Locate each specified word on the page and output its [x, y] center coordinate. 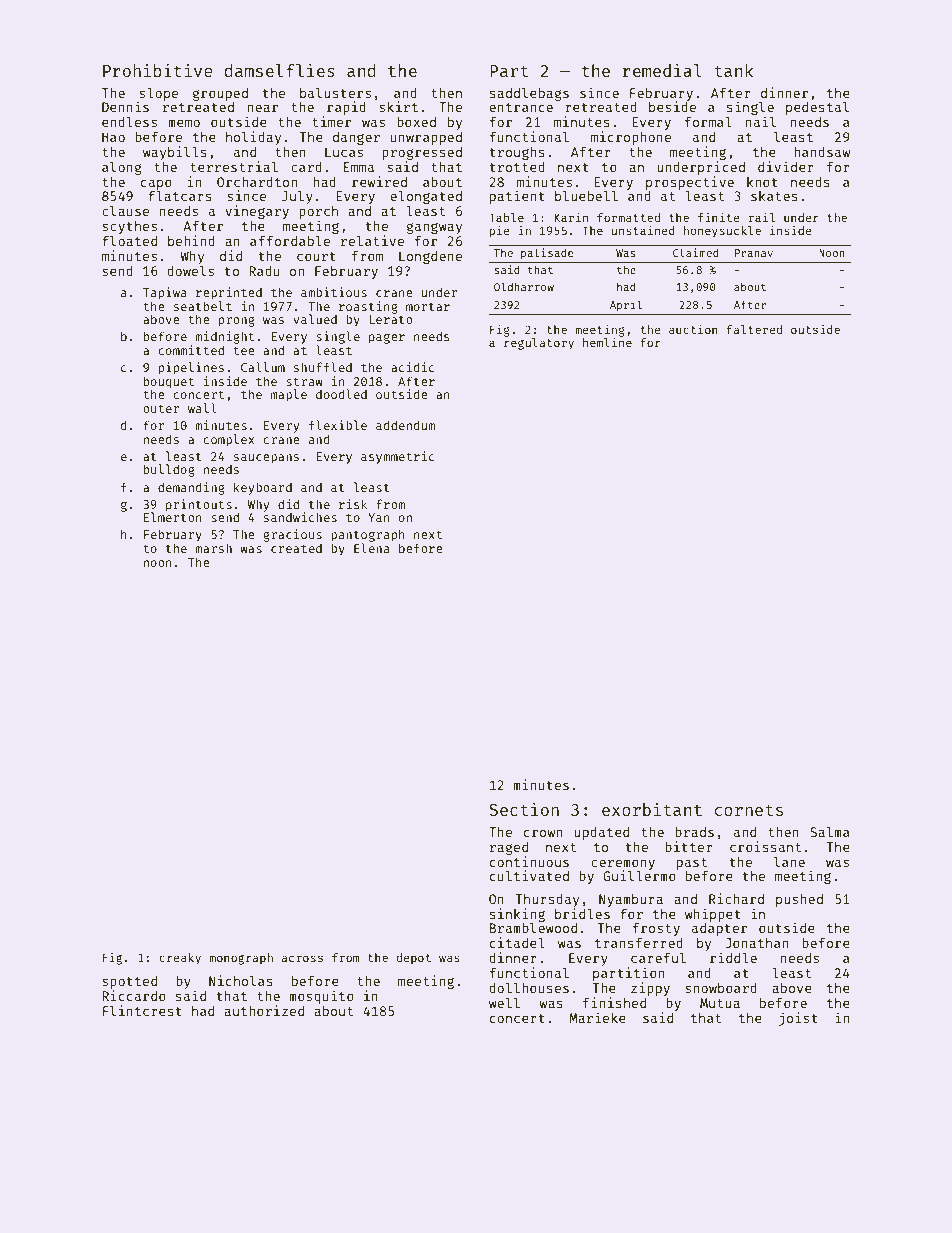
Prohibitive [158, 70]
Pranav [754, 253]
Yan [379, 517]
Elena [372, 548]
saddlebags [529, 94]
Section [524, 809]
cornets [748, 810]
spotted [129, 982]
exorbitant [652, 809]
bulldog [169, 470]
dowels [190, 270]
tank [734, 70]
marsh [213, 548]
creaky [180, 959]
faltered [754, 329]
